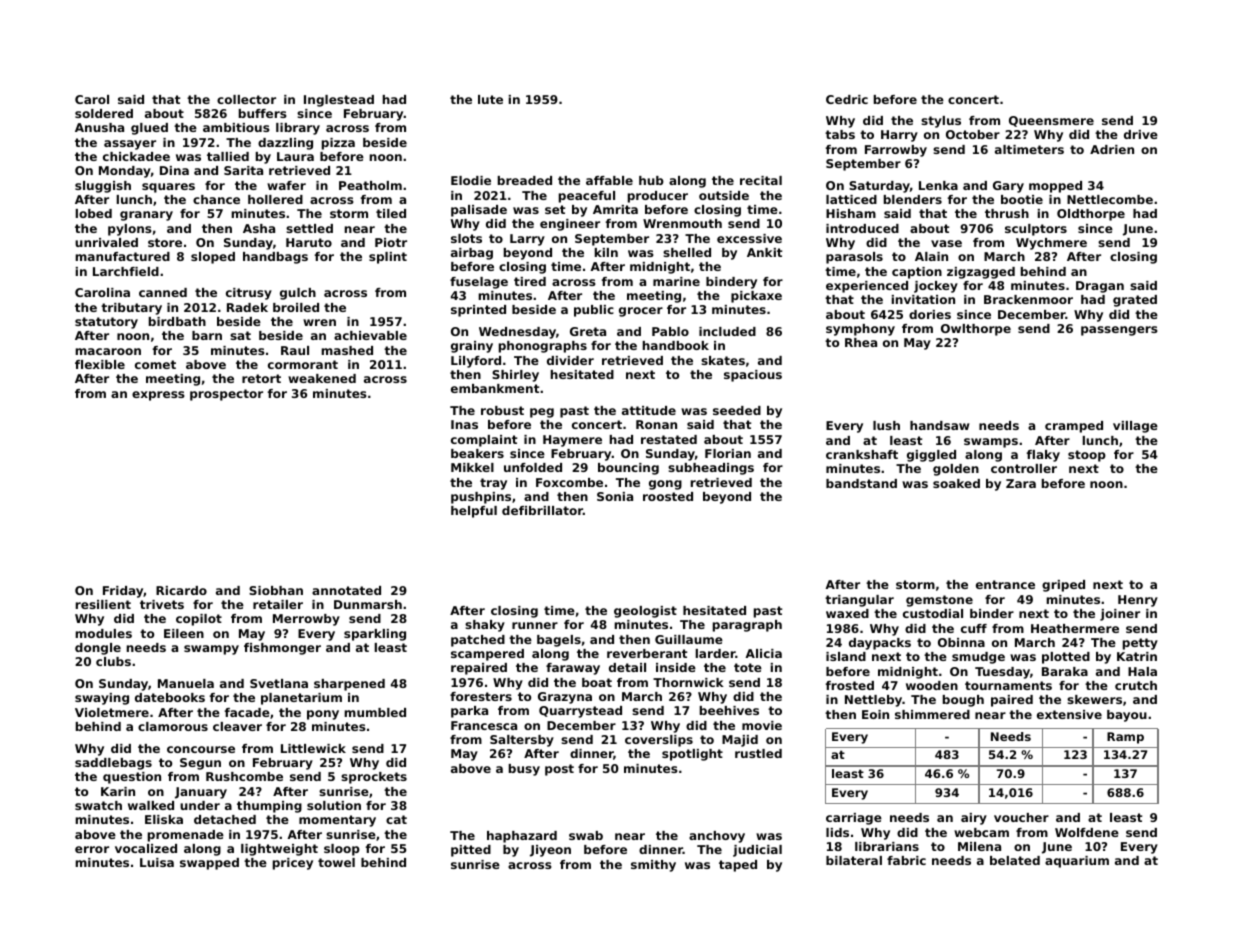 This document has width=1233, height=952. I want to click on pickaxe, so click(756, 297).
